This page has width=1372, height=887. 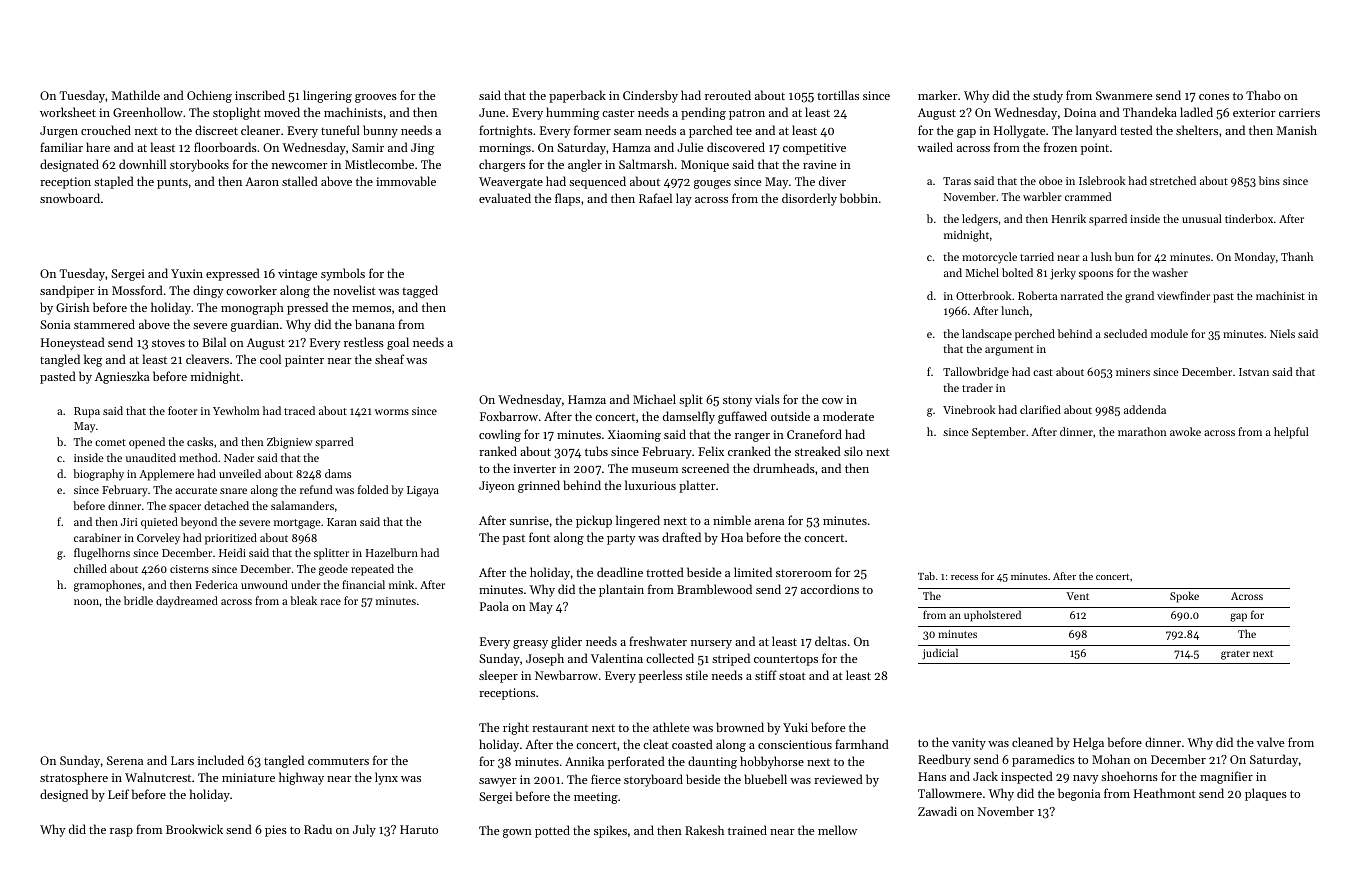 What do you see at coordinates (1235, 655) in the page?
I see `grater` at bounding box center [1235, 655].
